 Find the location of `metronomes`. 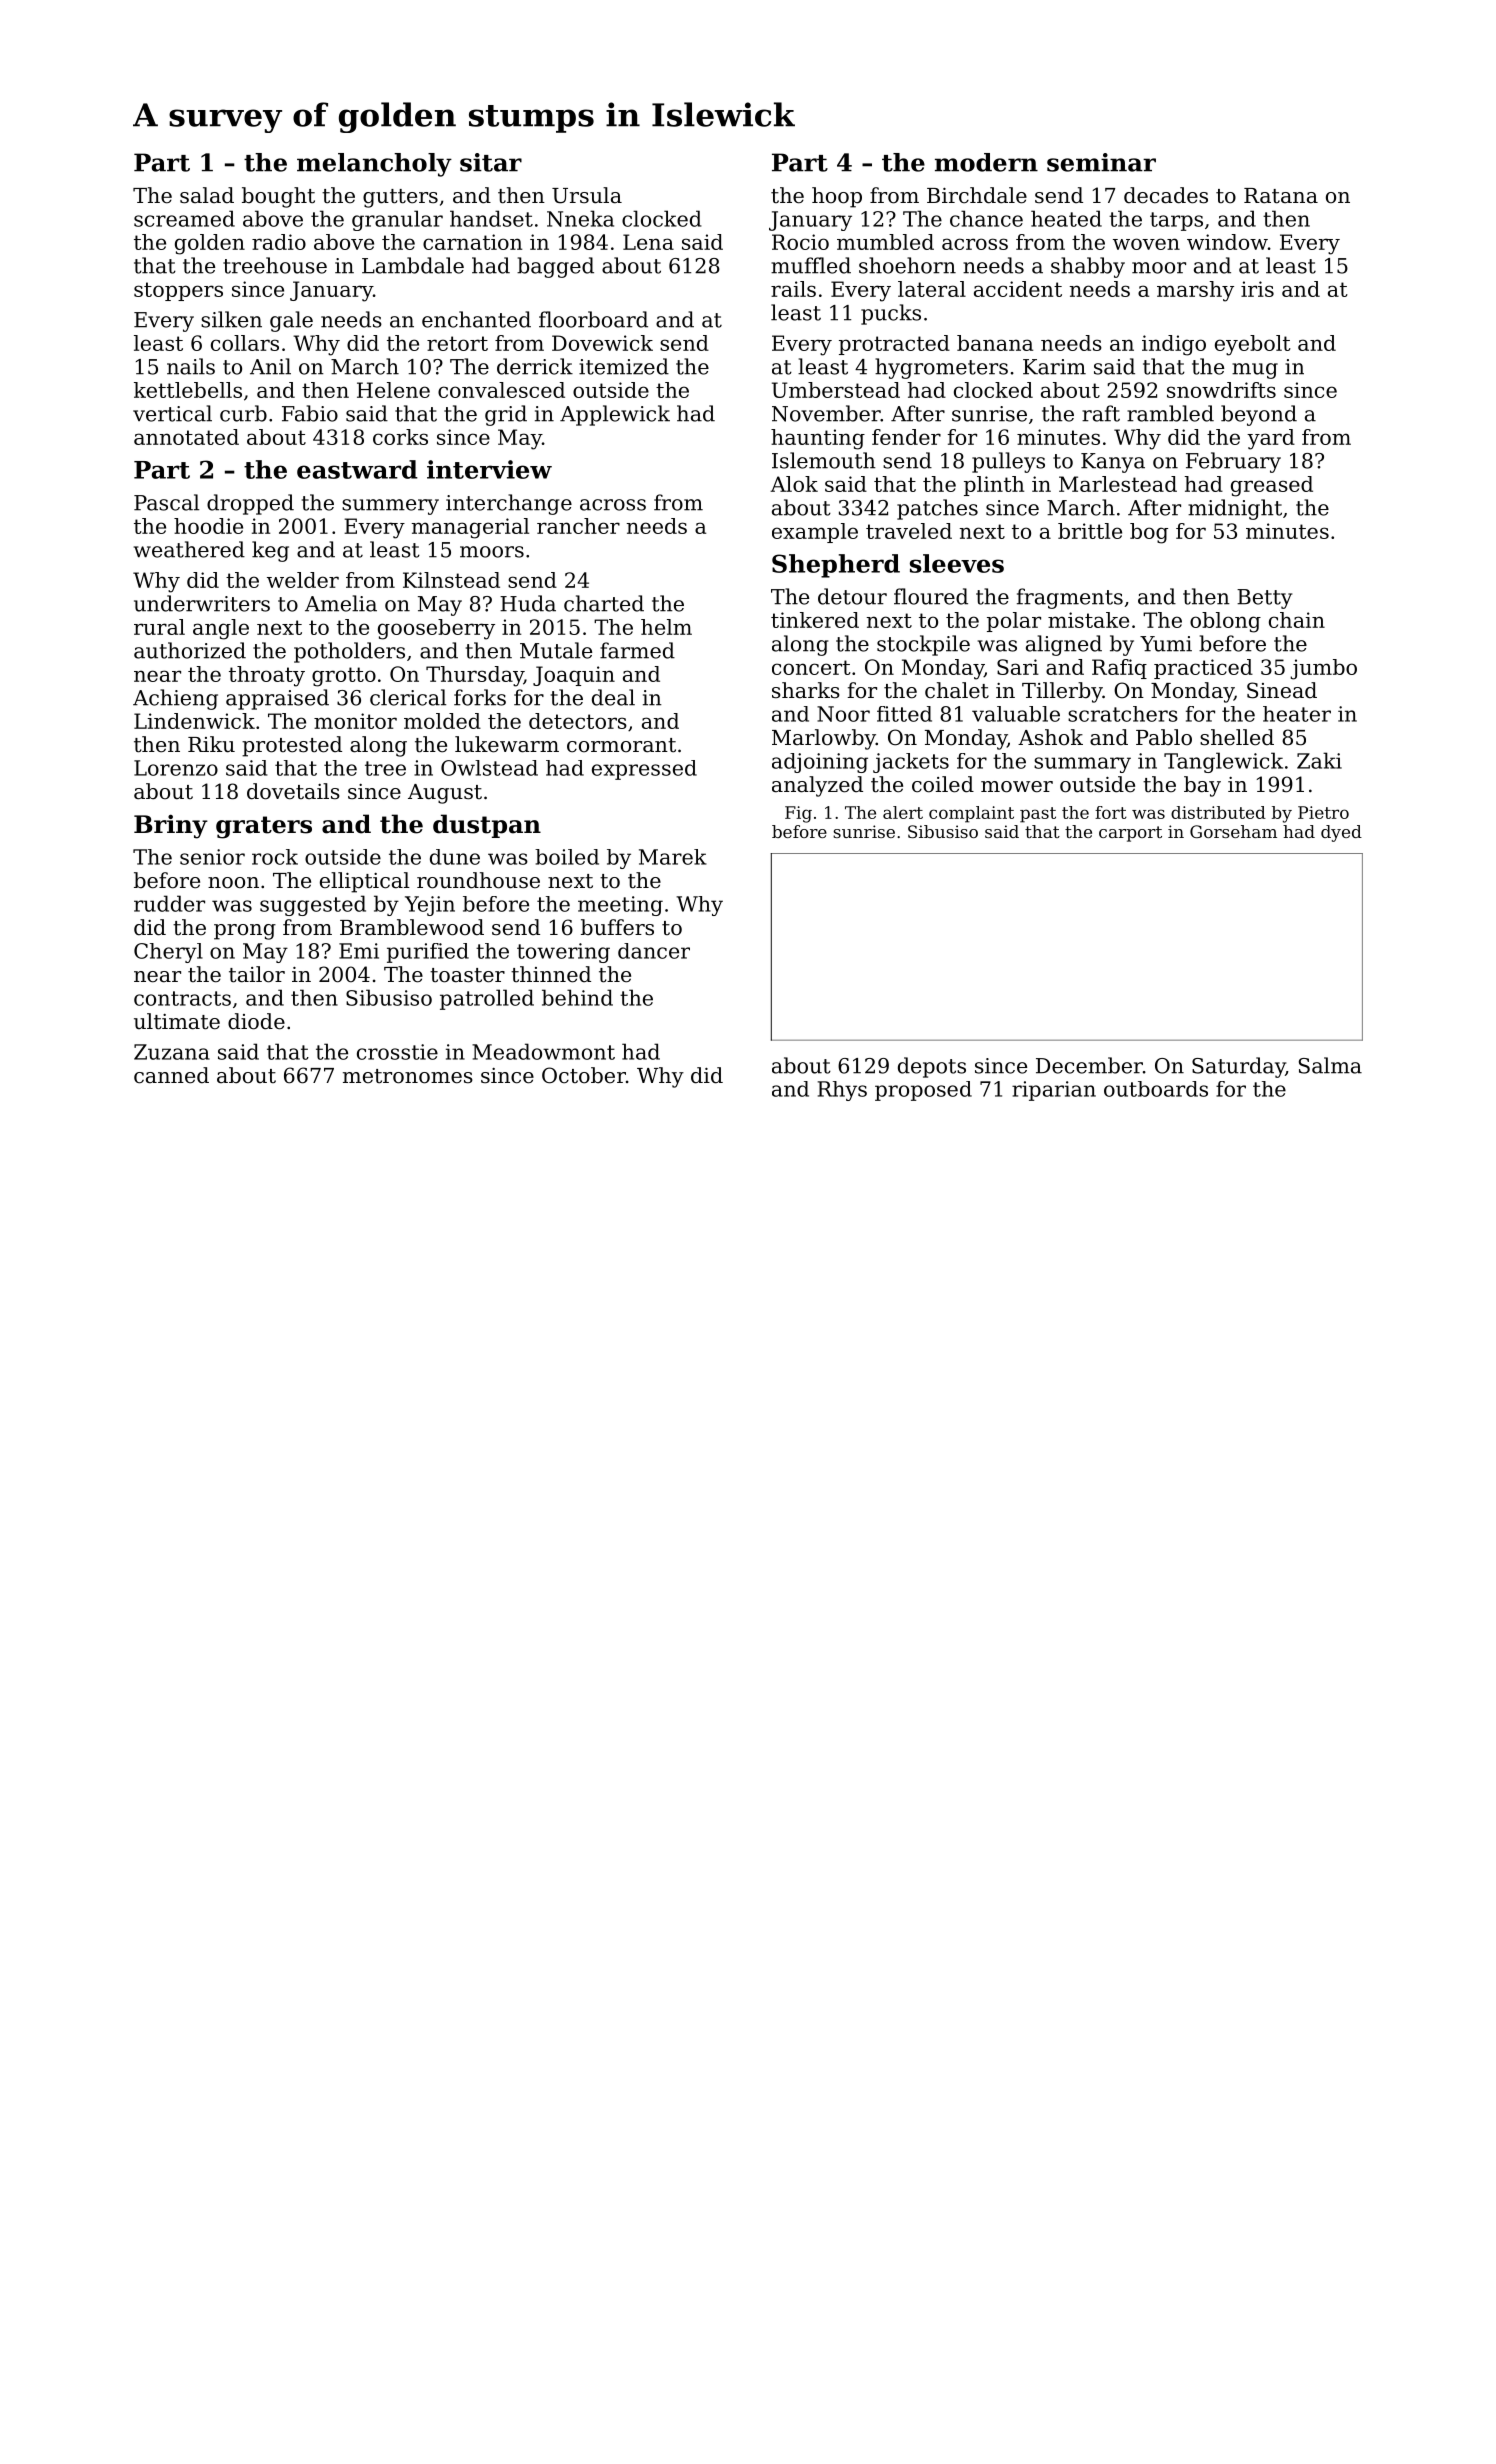

metronomes is located at coordinates (408, 1076).
